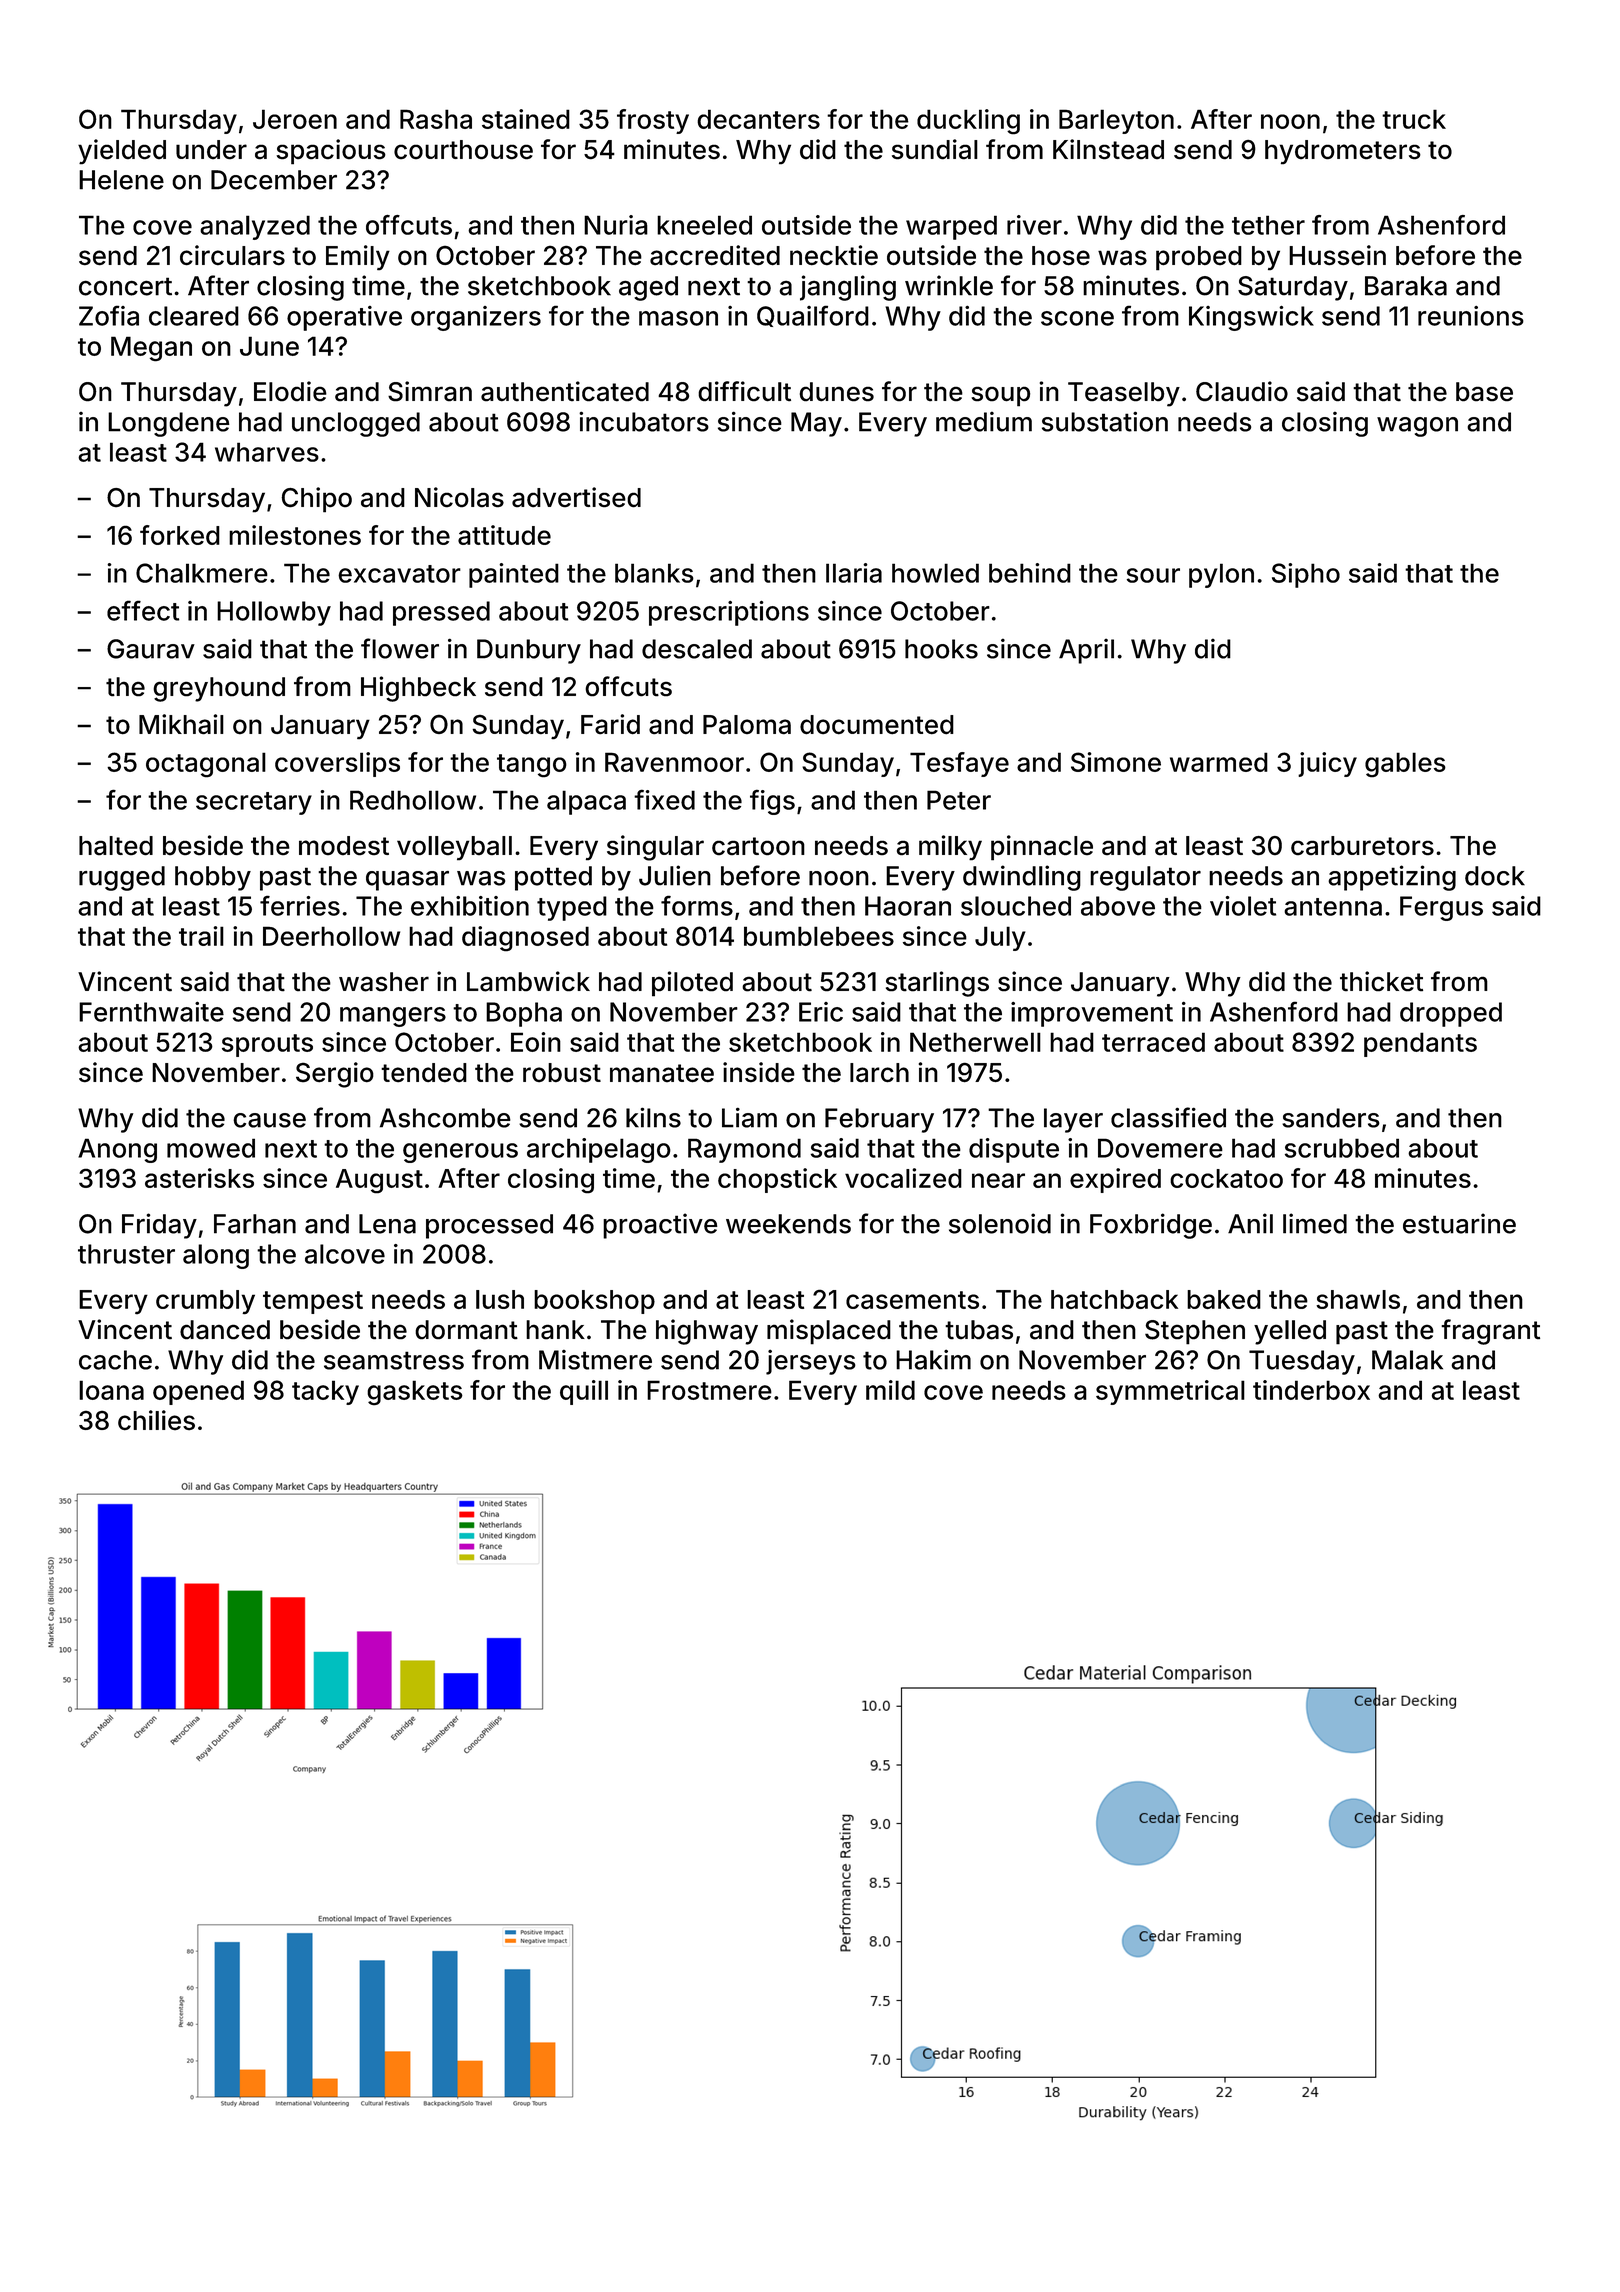 The image size is (1620, 2292). What do you see at coordinates (610, 724) in the document?
I see `Farid` at bounding box center [610, 724].
